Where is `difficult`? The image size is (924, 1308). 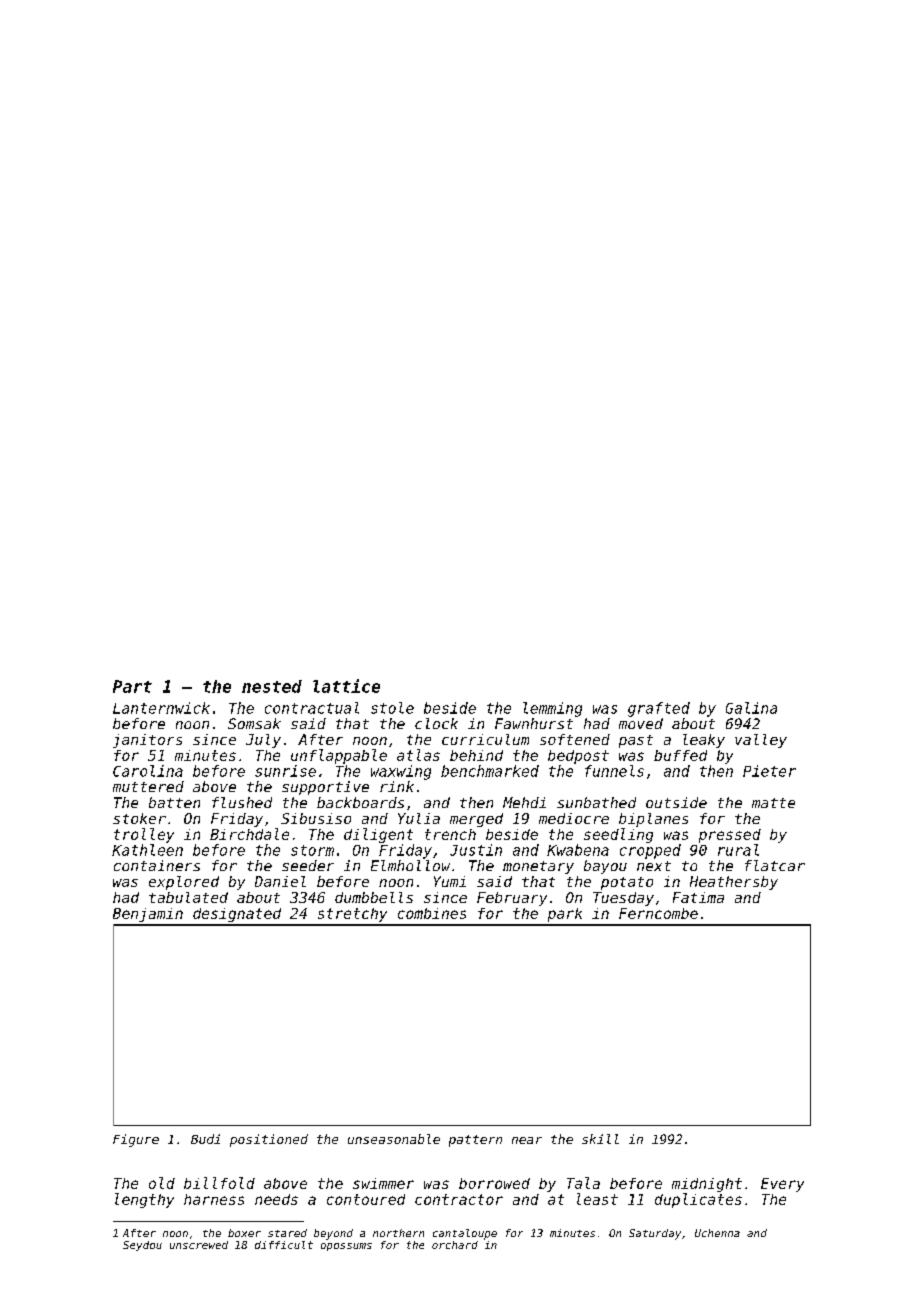
difficult is located at coordinates (284, 1245).
